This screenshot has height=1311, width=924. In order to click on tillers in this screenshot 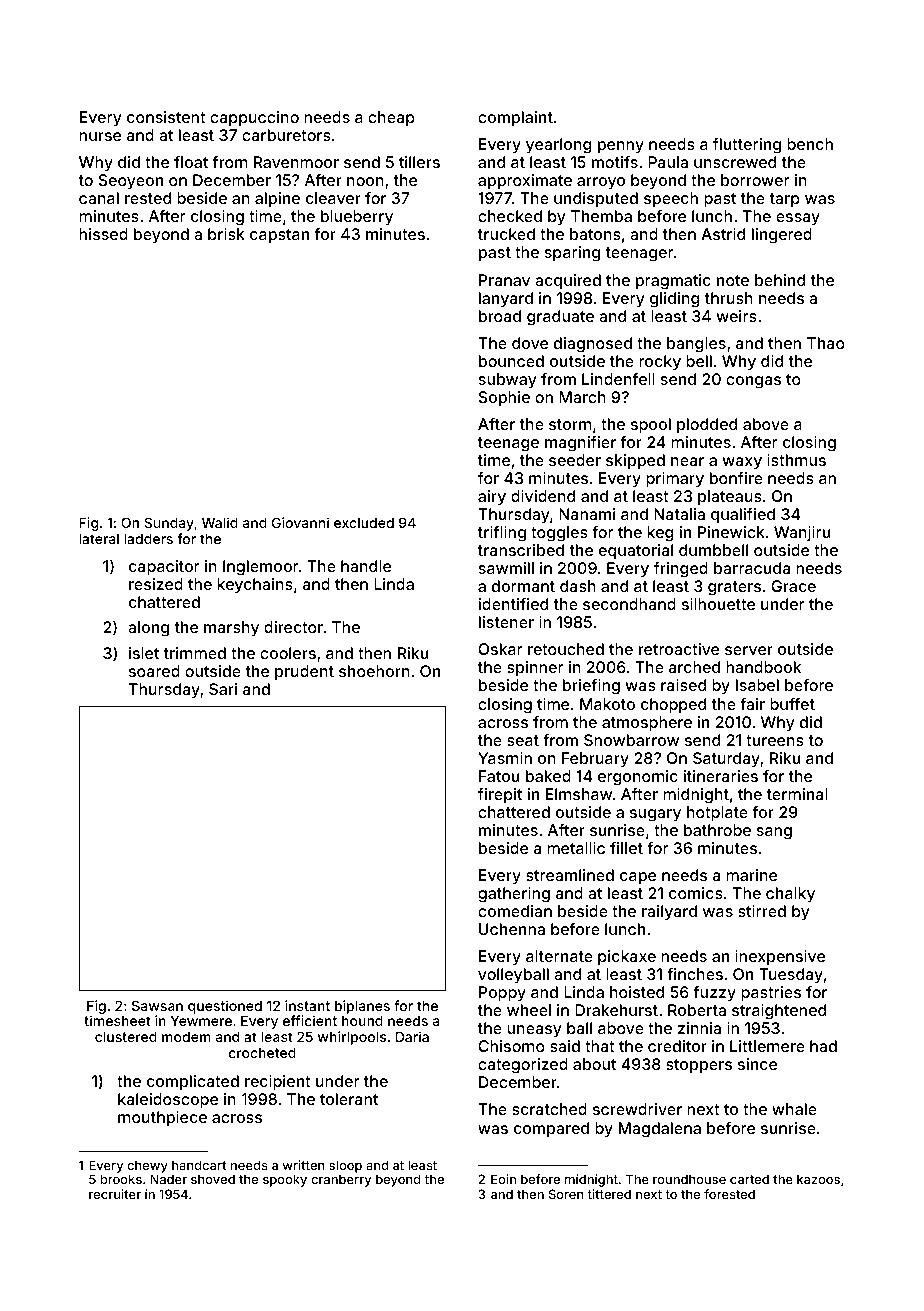, I will do `click(419, 162)`.
